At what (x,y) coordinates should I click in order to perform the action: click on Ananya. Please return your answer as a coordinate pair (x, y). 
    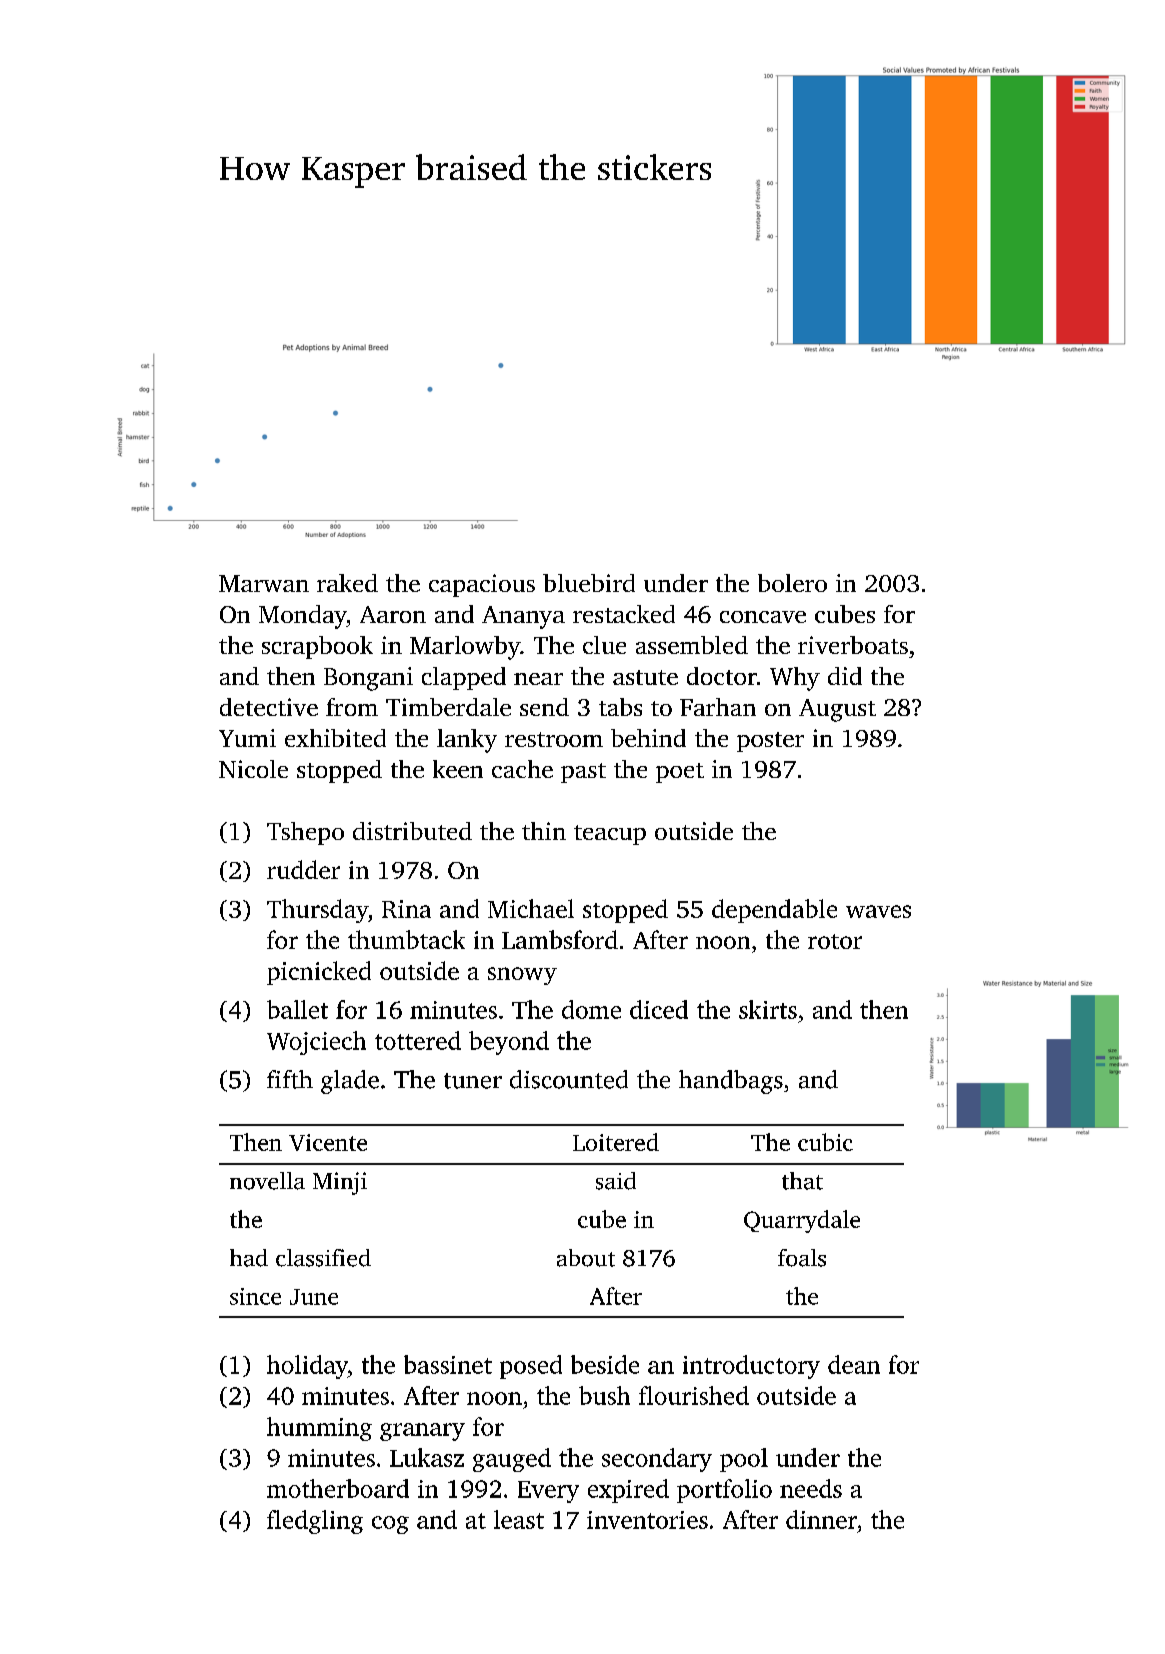
    Looking at the image, I should click on (523, 617).
